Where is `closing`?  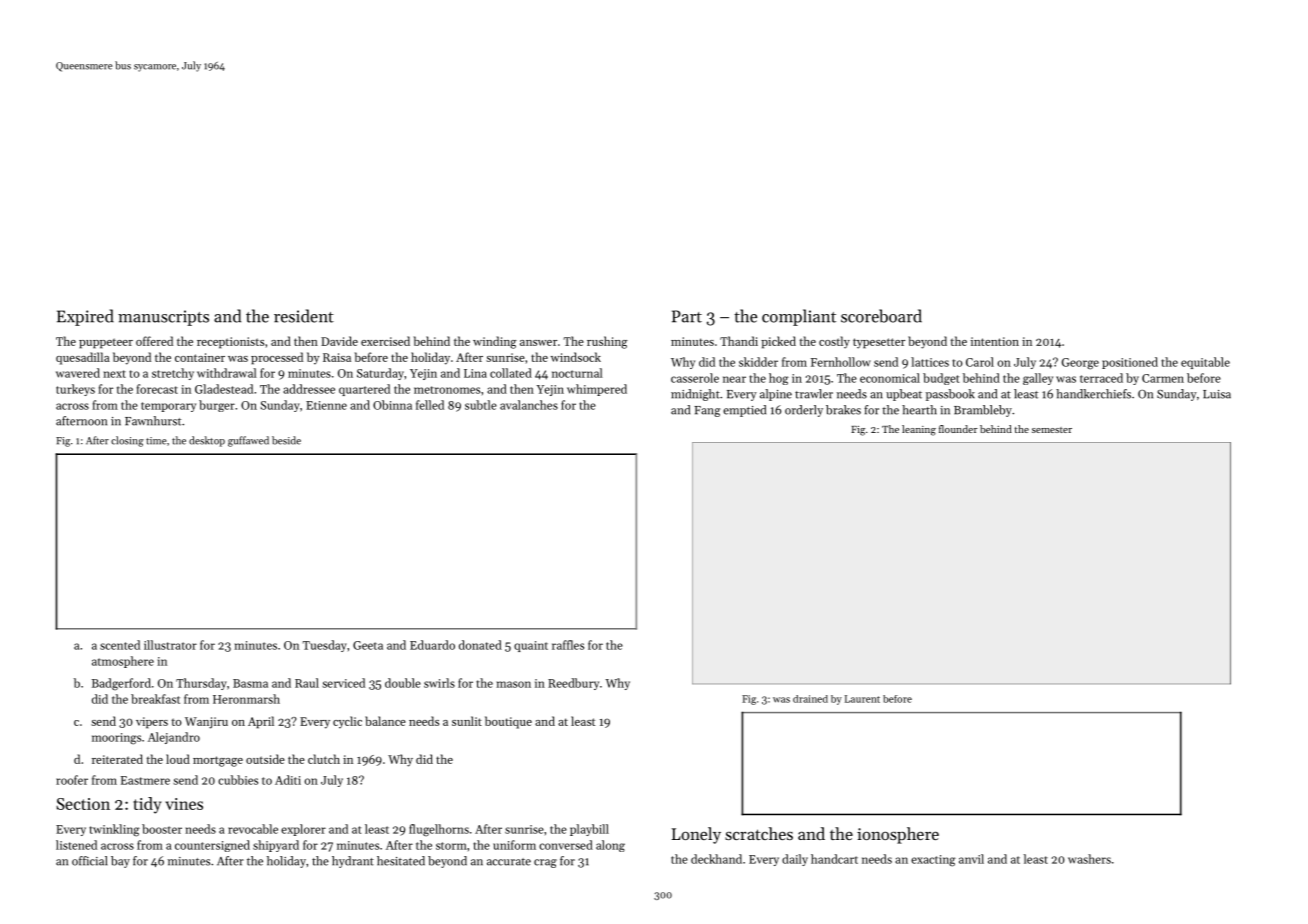
closing is located at coordinates (127, 441).
